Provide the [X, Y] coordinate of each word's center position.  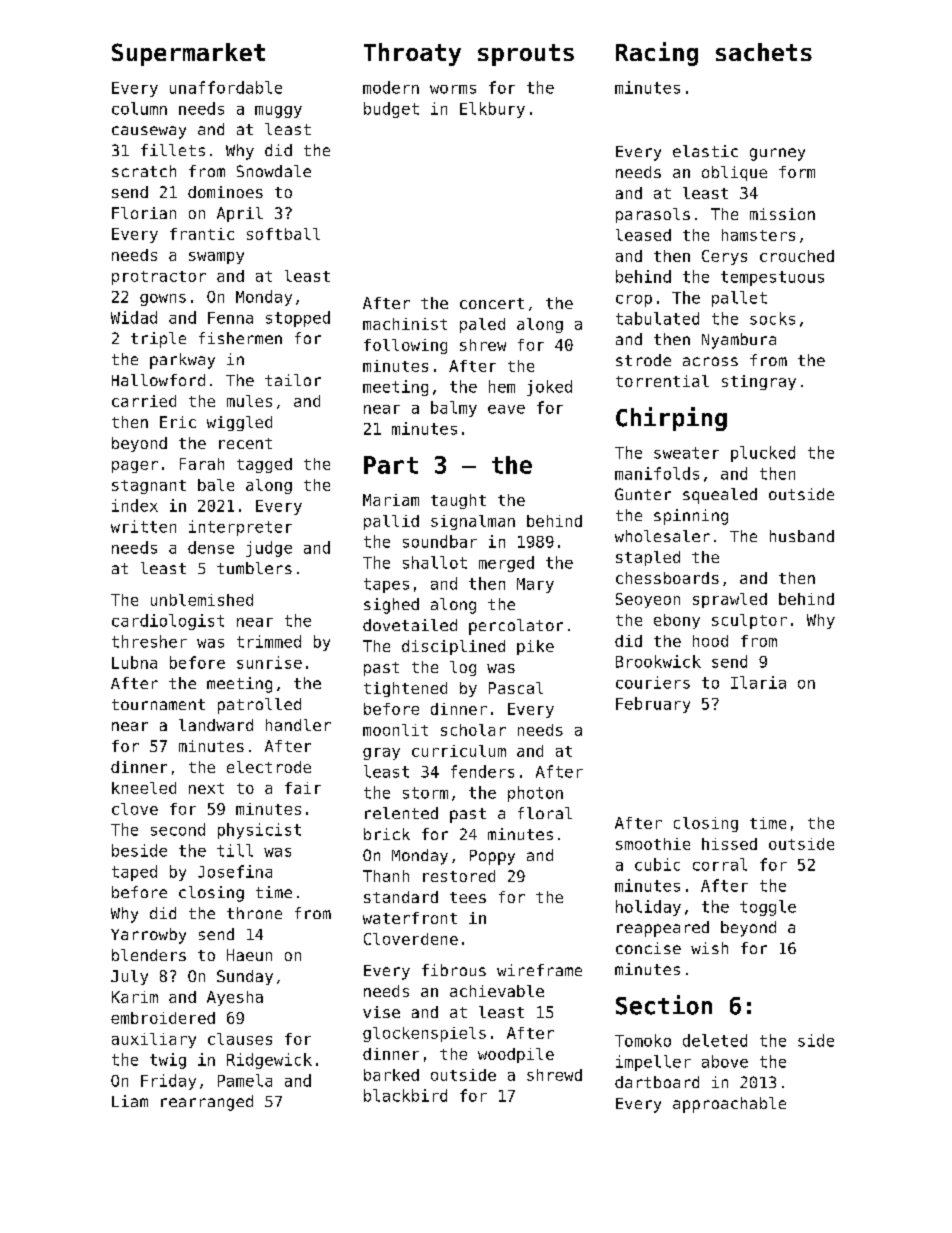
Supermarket [188, 54]
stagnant [149, 487]
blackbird [405, 1095]
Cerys [724, 257]
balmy [454, 409]
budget [391, 110]
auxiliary [154, 1040]
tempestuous [772, 278]
